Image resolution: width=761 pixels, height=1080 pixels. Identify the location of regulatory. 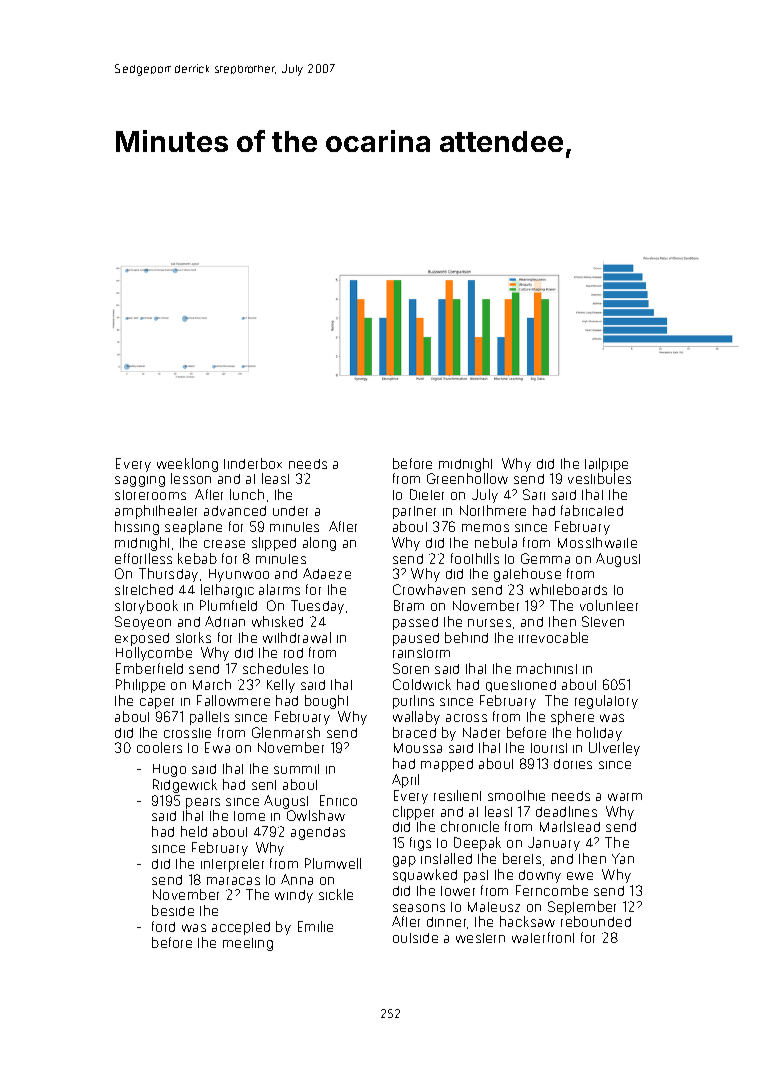
(606, 702).
